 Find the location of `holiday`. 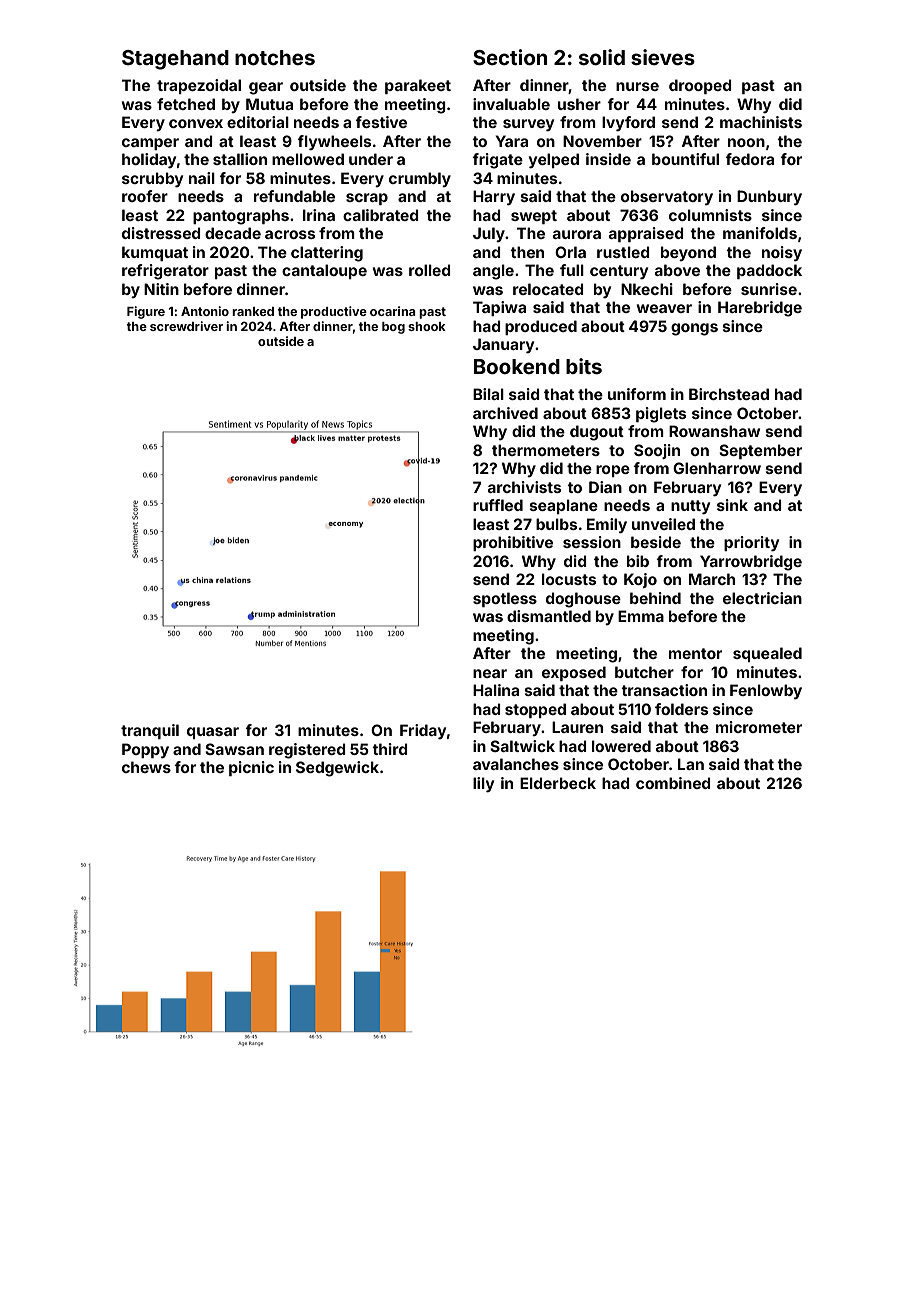

holiday is located at coordinates (149, 160).
